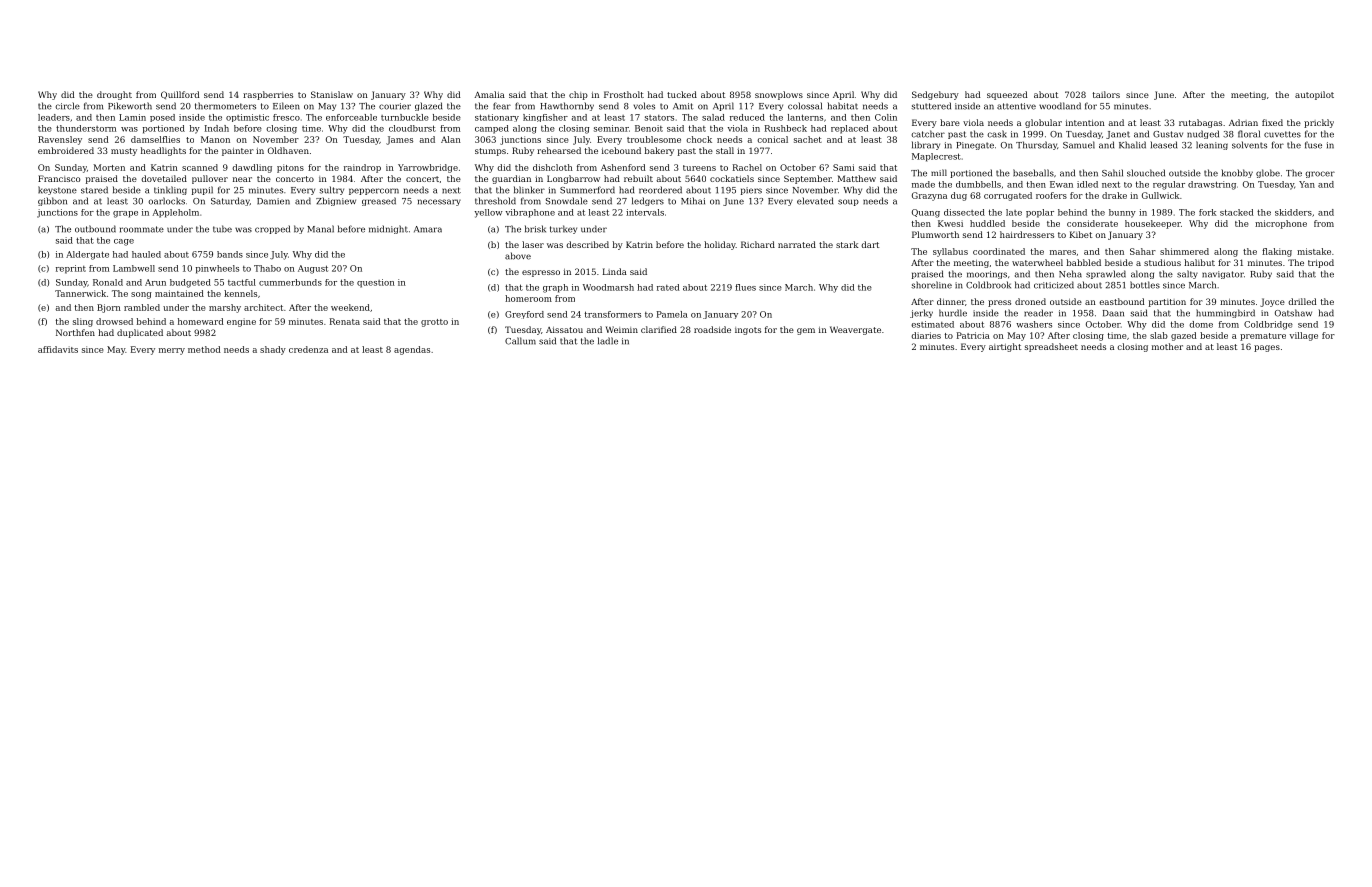  What do you see at coordinates (1314, 95) in the screenshot?
I see `autopilot` at bounding box center [1314, 95].
